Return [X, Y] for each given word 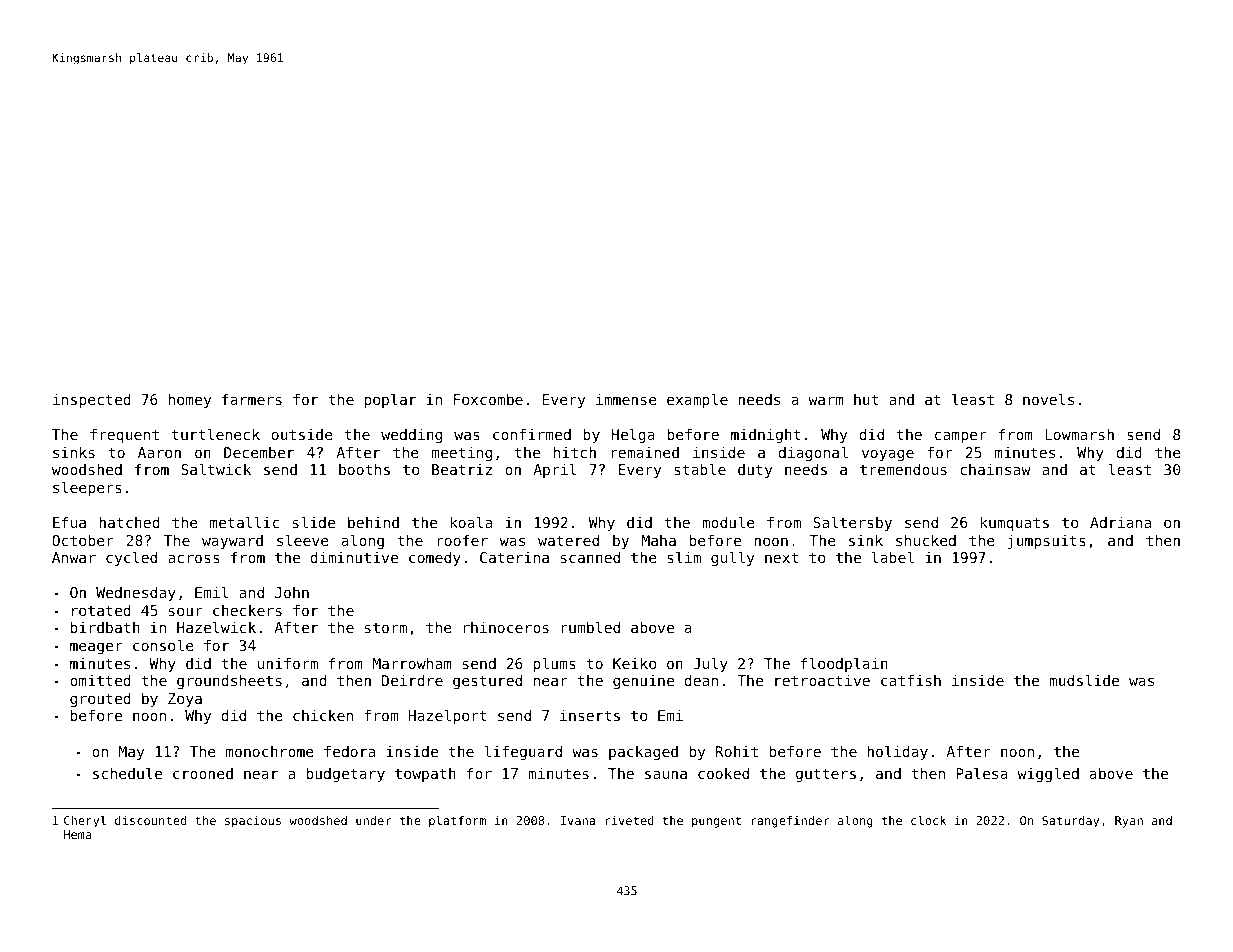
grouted [100, 700]
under [373, 820]
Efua [69, 522]
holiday [897, 752]
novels [1048, 399]
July [710, 664]
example [697, 400]
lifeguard [523, 752]
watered [568, 540]
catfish [911, 680]
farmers [252, 399]
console [163, 645]
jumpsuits [1047, 542]
